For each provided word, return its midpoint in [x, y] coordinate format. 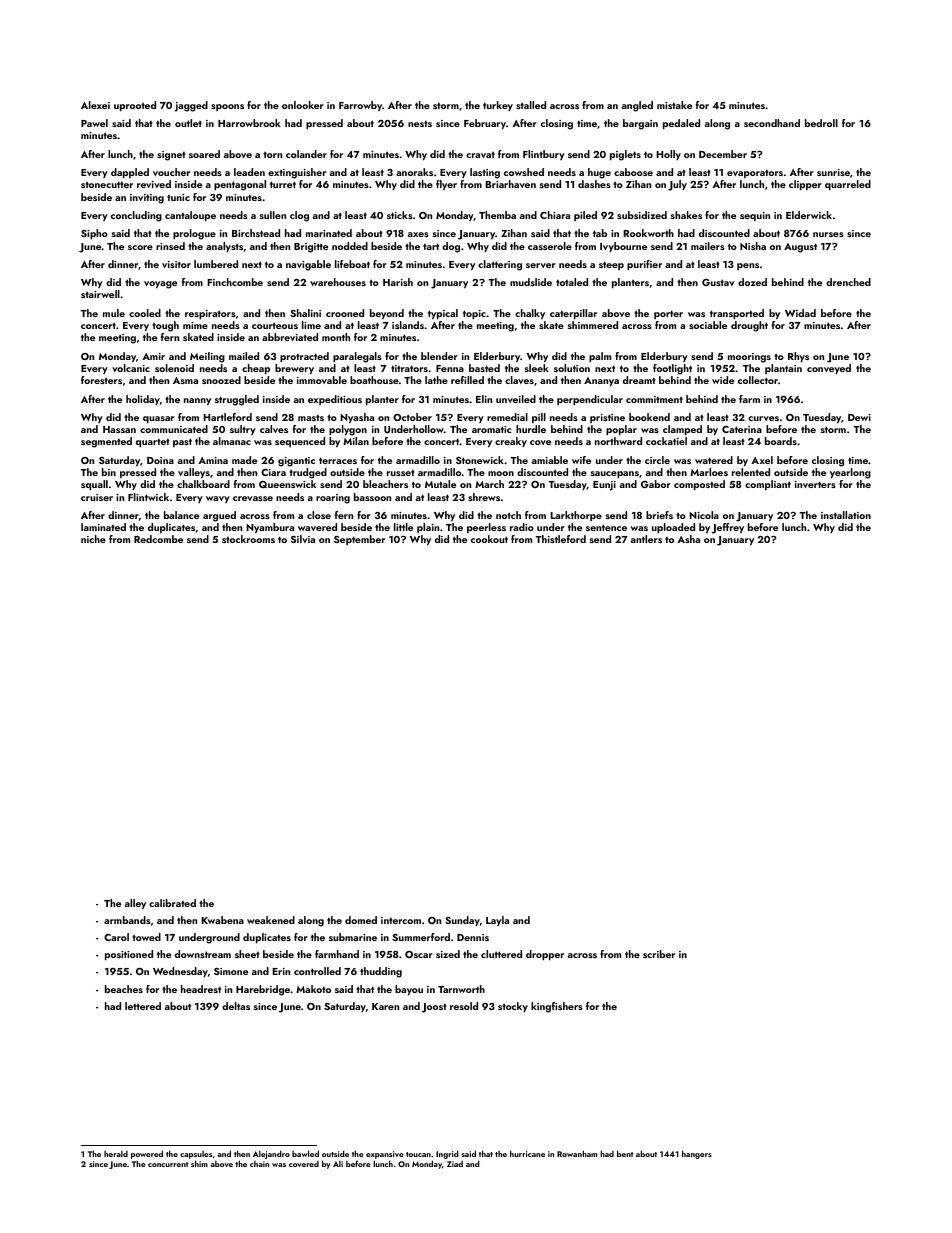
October [412, 417]
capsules [196, 1155]
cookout [489, 539]
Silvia [303, 539]
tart [431, 246]
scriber [659, 954]
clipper [805, 185]
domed [361, 920]
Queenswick [287, 484]
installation [846, 515]
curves [763, 418]
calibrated [172, 903]
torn [272, 155]
